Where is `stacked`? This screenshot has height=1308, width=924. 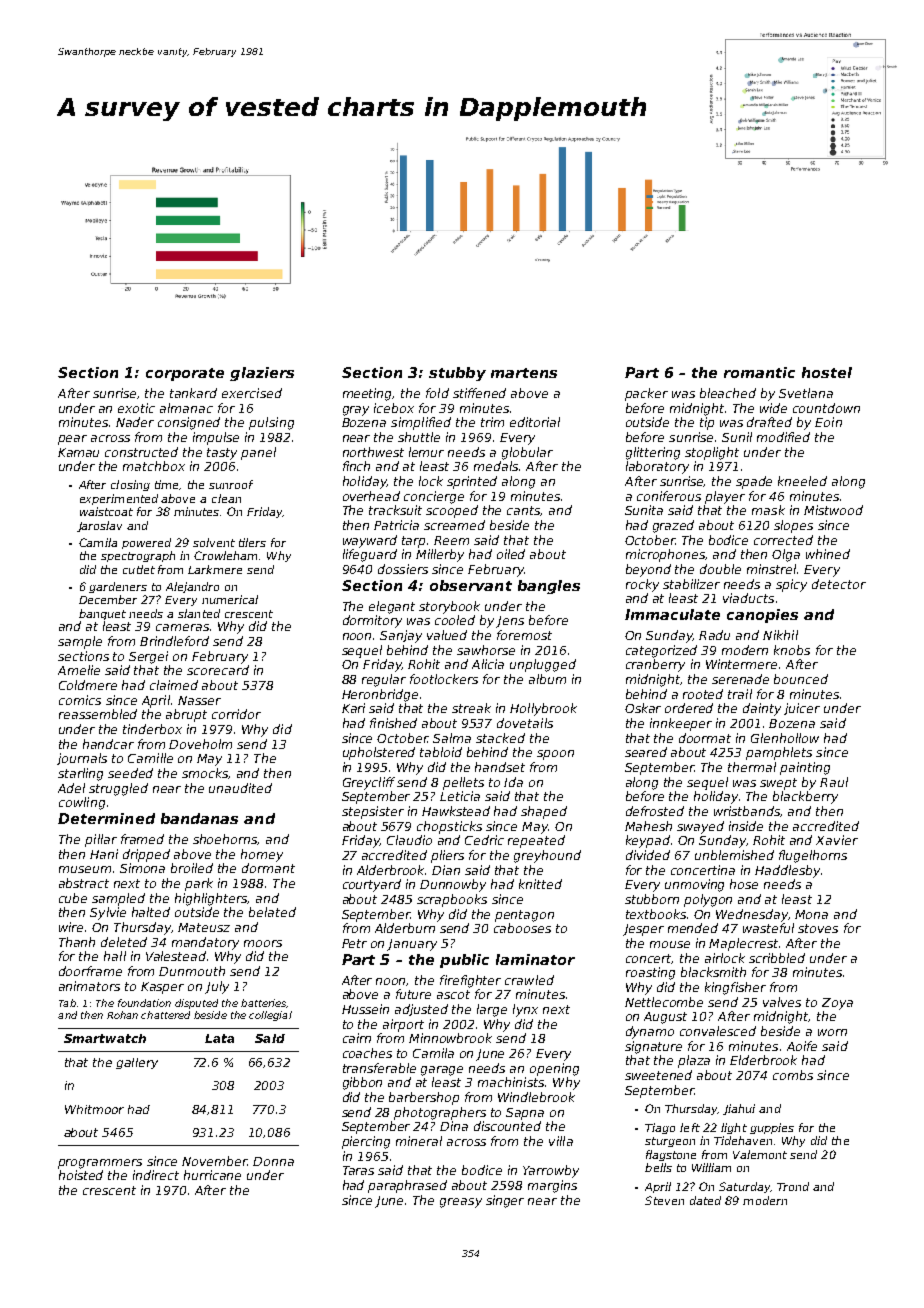 stacked is located at coordinates (500, 738).
